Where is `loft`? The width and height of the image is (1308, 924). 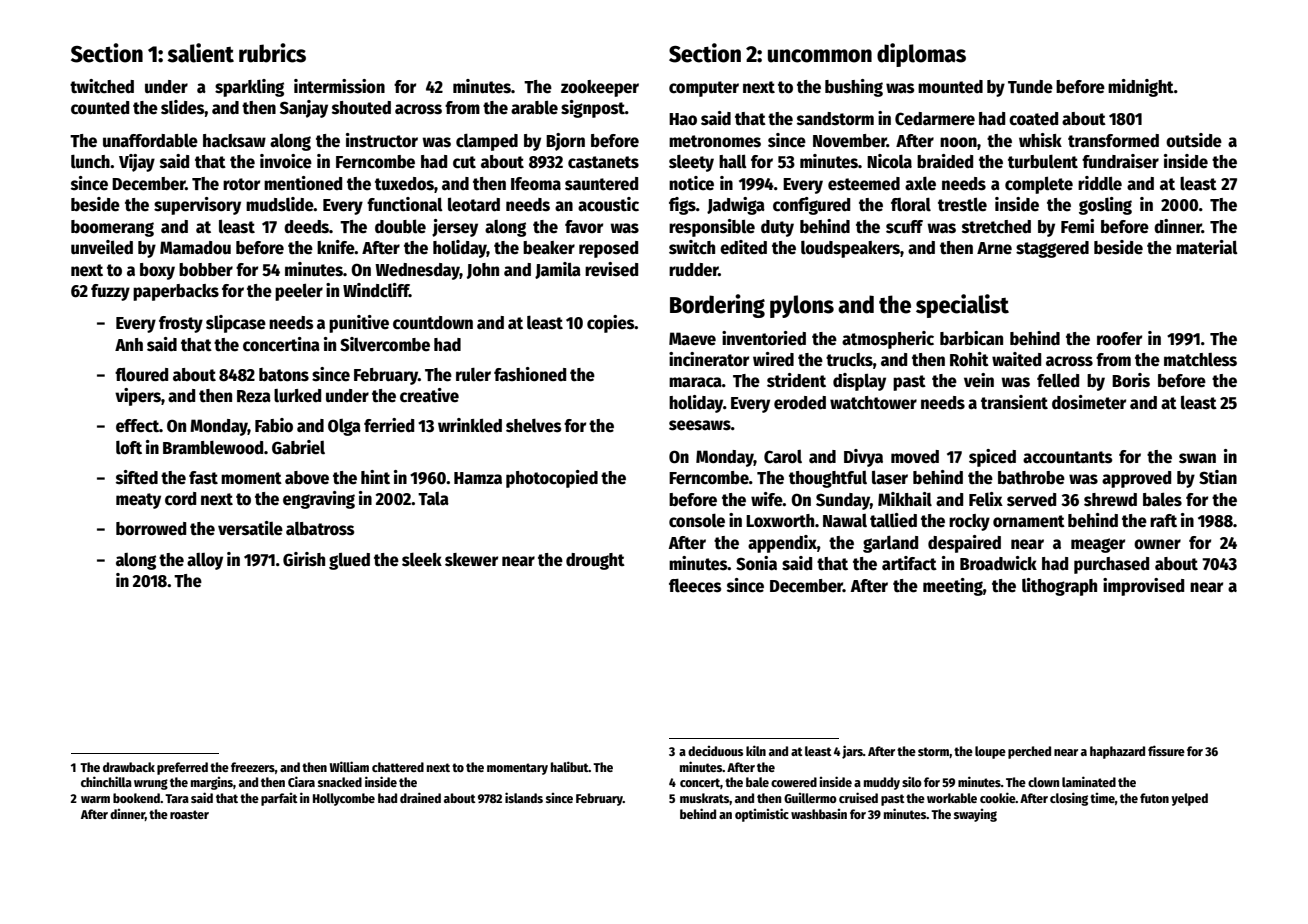 loft is located at coordinates (129, 448).
